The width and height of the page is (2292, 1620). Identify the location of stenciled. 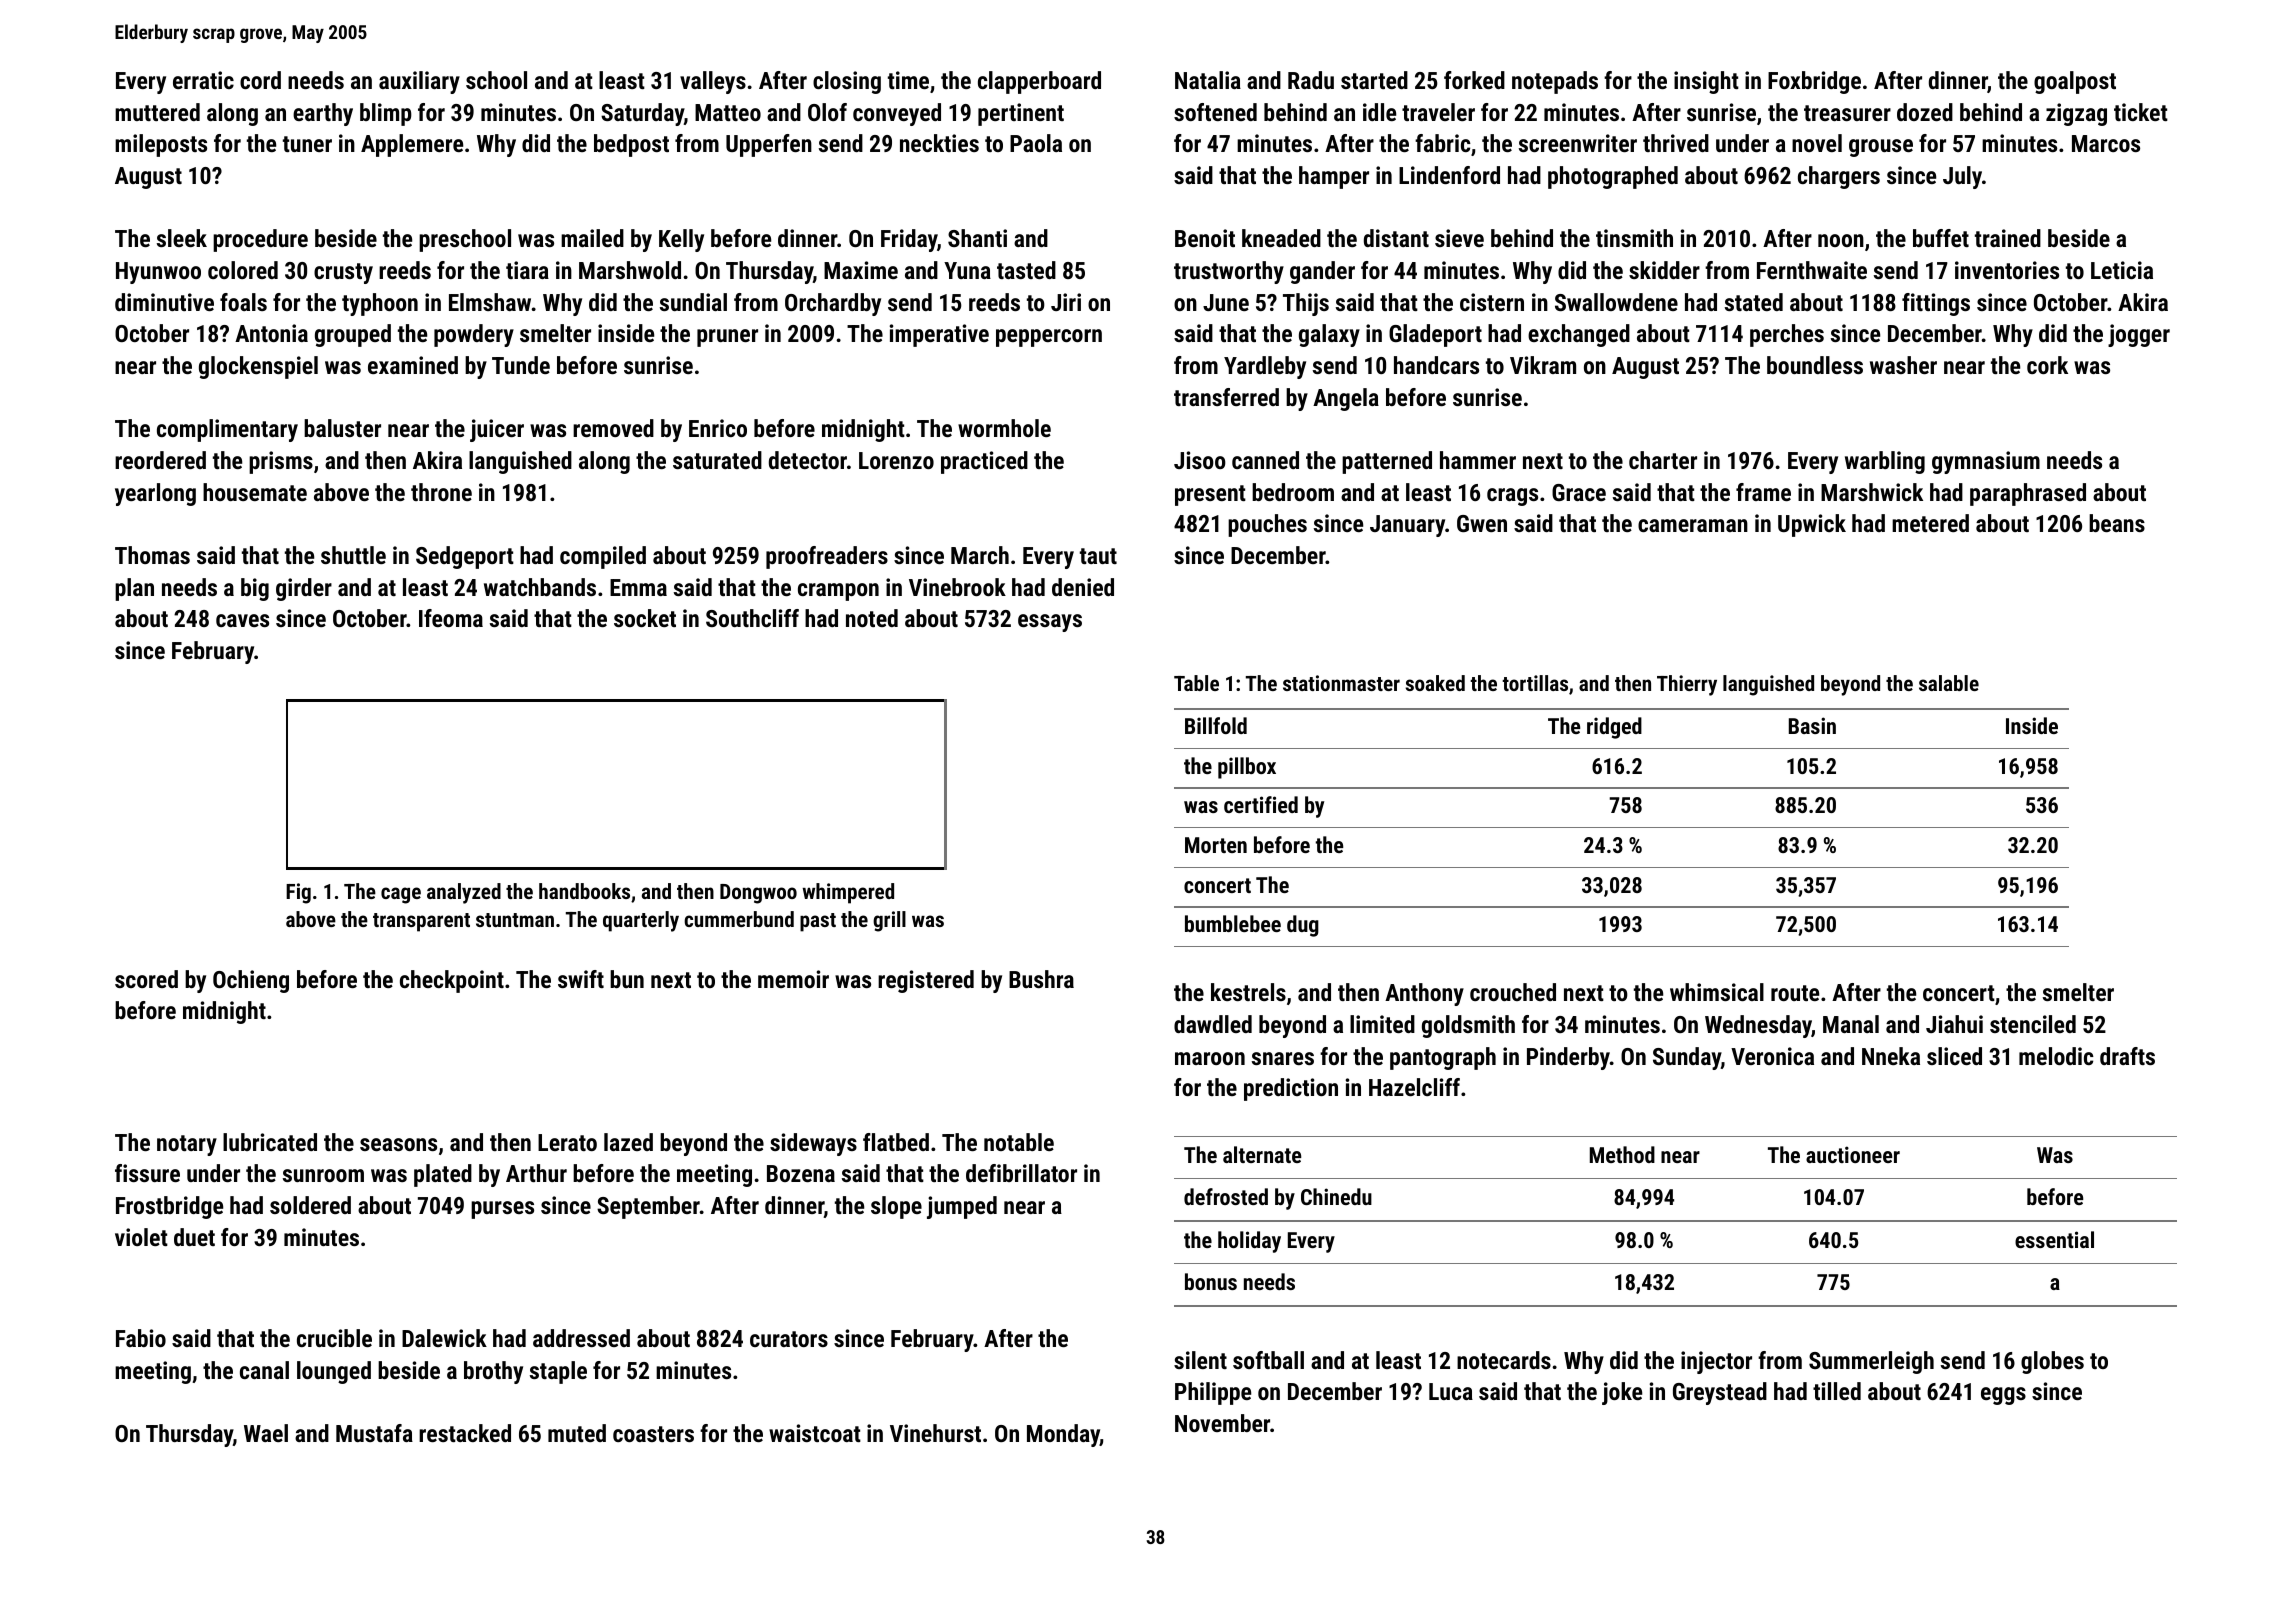
(2033, 1024).
